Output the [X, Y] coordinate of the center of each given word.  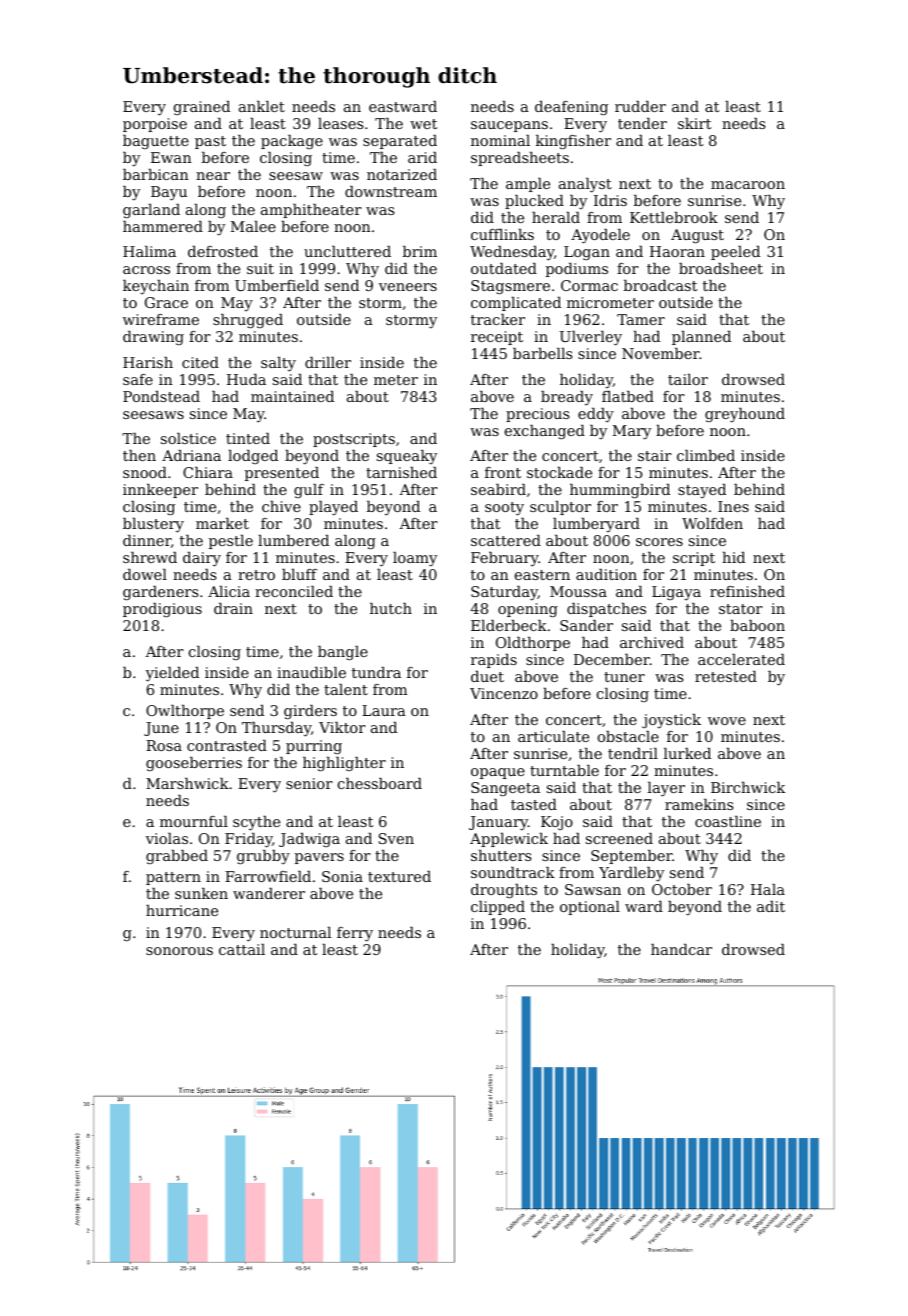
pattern [173, 878]
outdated [504, 268]
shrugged [248, 321]
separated [400, 142]
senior [309, 783]
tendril [633, 753]
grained [202, 108]
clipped [498, 908]
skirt [694, 123]
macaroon [748, 185]
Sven [396, 838]
